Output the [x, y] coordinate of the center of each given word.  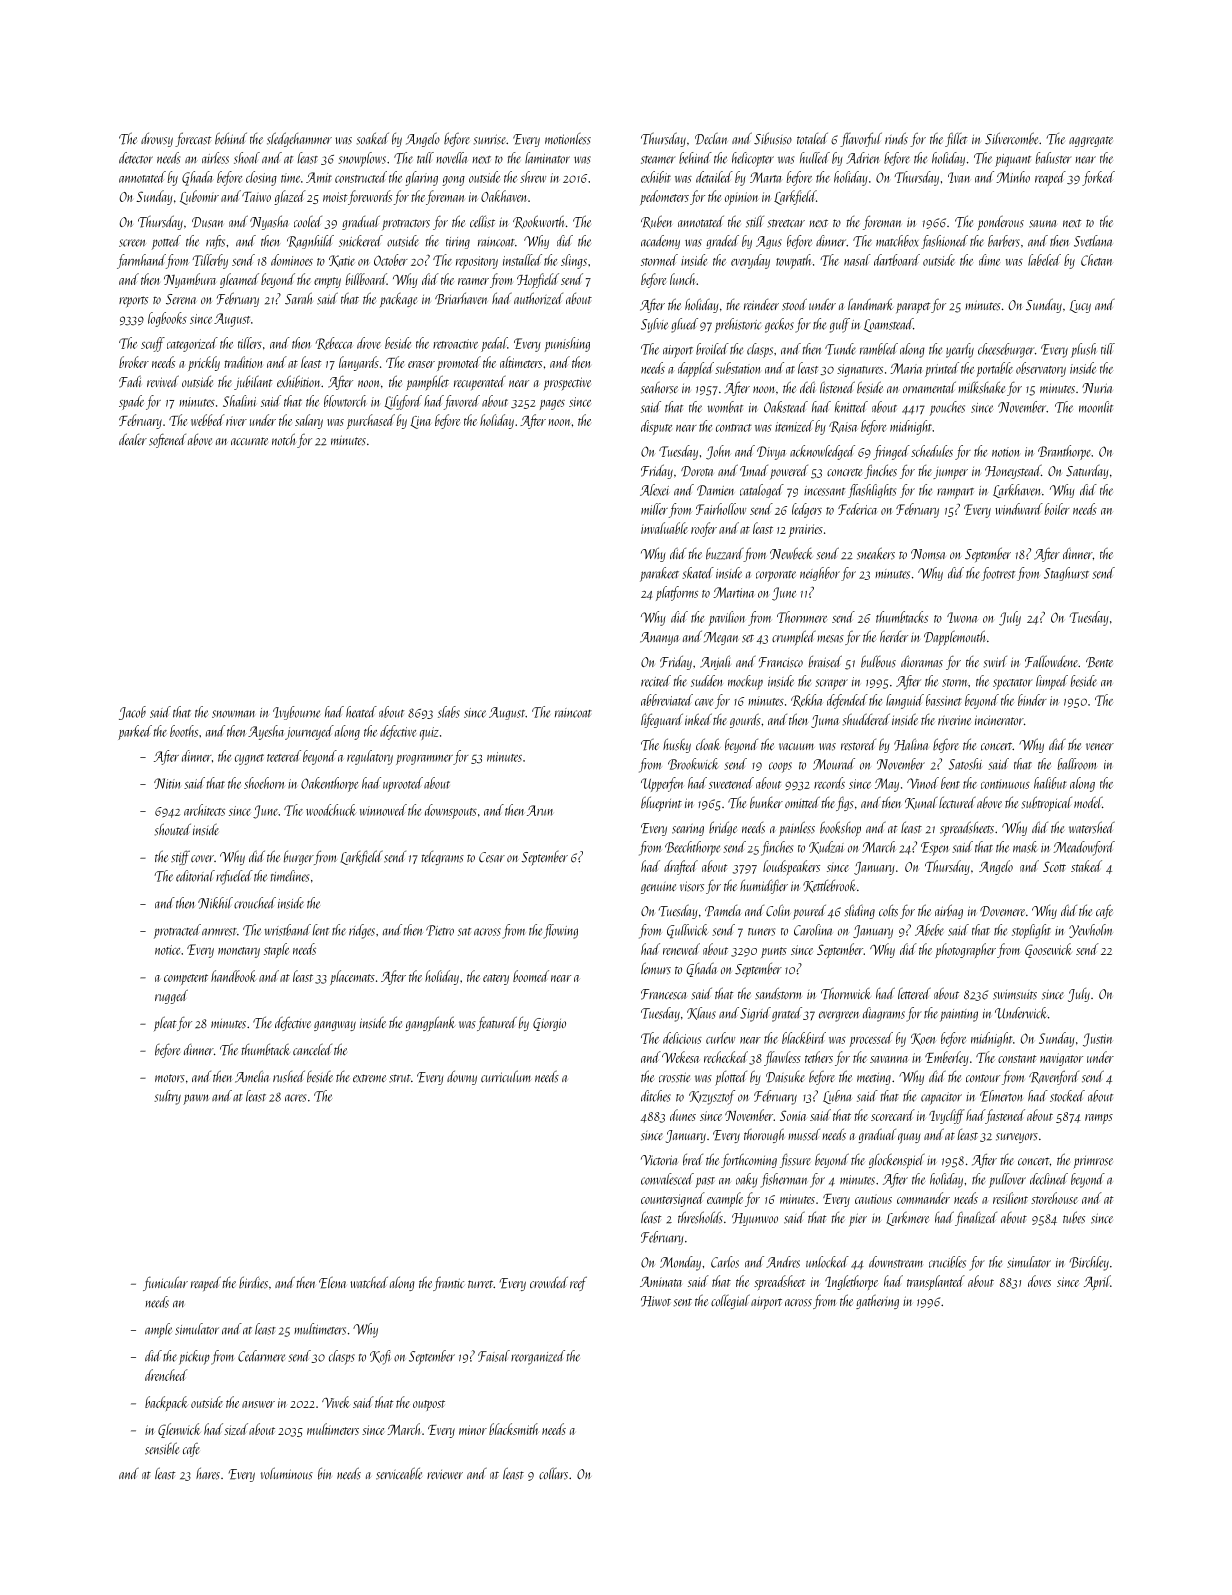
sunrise [490, 139]
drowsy [157, 139]
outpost [429, 1405]
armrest [219, 932]
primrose [1093, 1162]
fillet [956, 140]
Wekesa [681, 1057]
